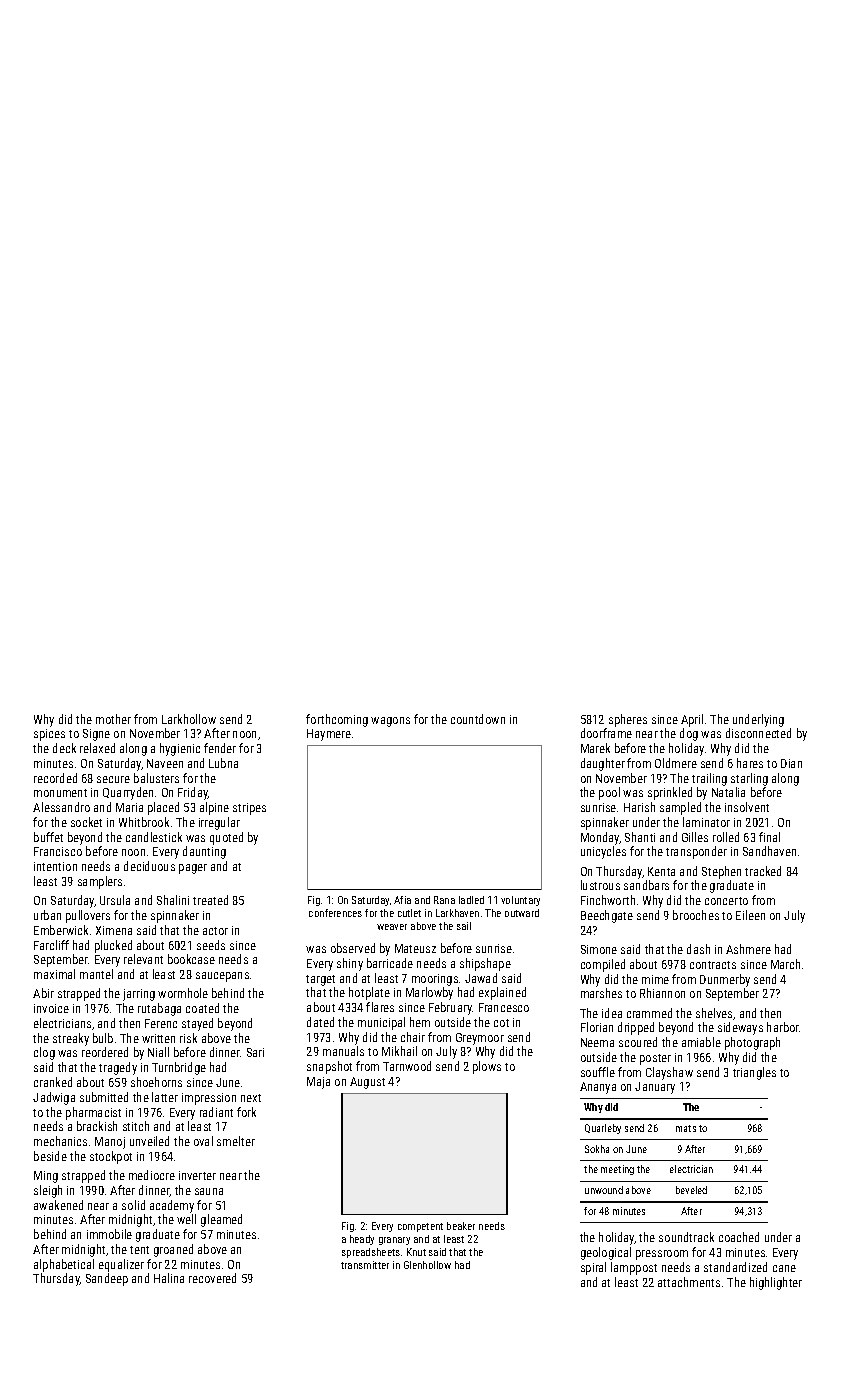 Image resolution: width=849 pixels, height=1400 pixels. What do you see at coordinates (747, 807) in the screenshot?
I see `insolvent` at bounding box center [747, 807].
